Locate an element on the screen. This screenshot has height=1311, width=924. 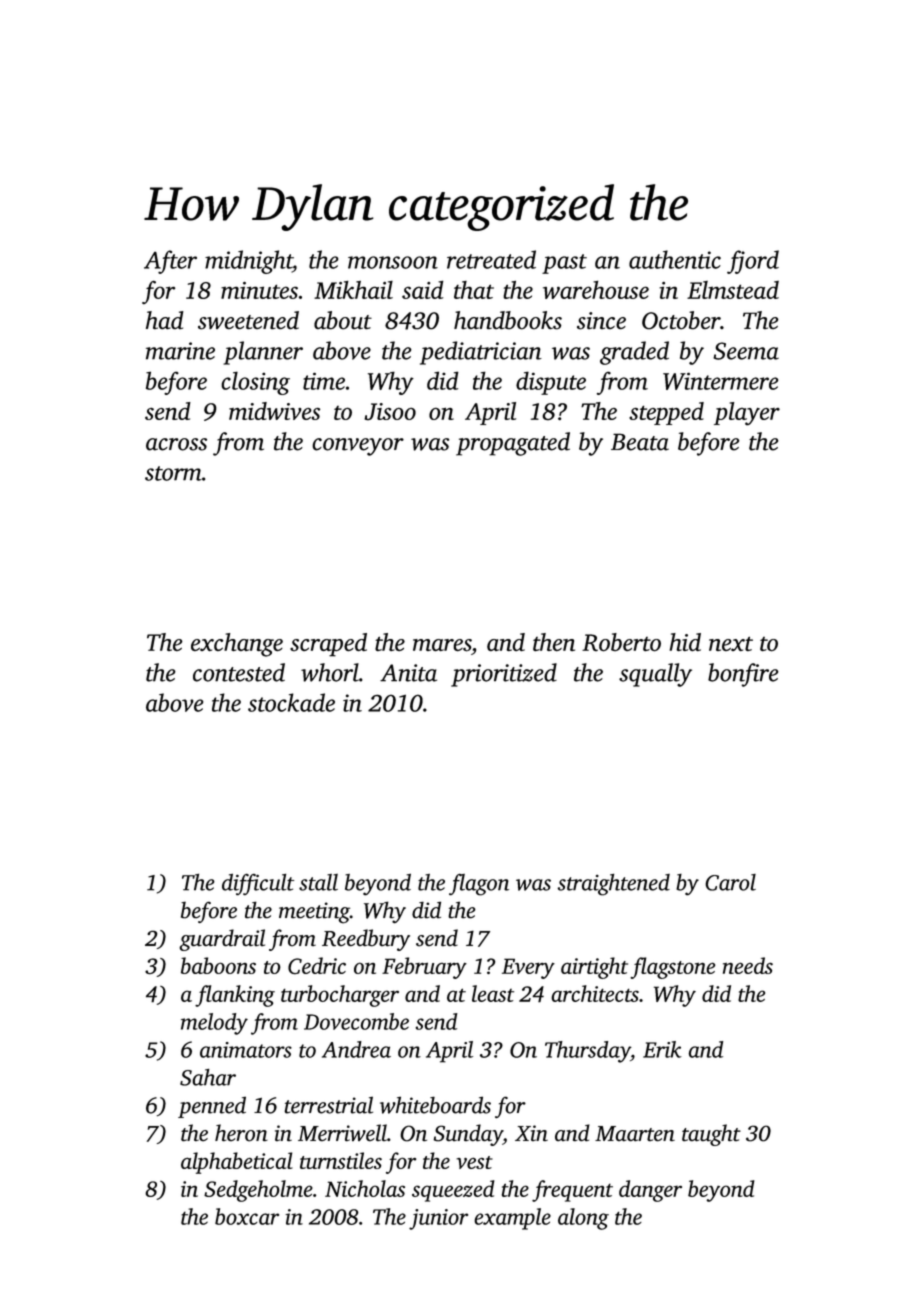
stall is located at coordinates (318, 882).
